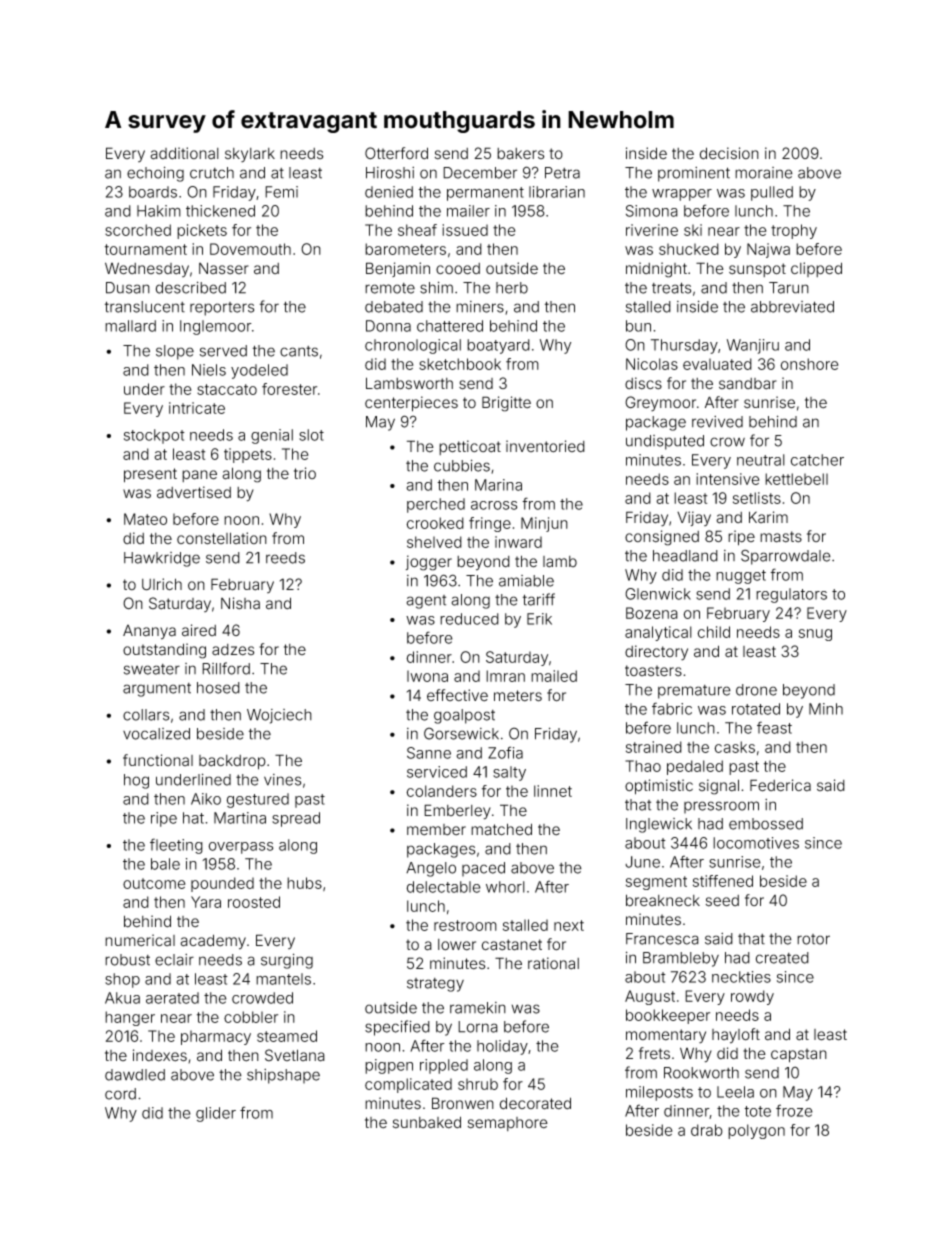  I want to click on remote, so click(390, 288).
